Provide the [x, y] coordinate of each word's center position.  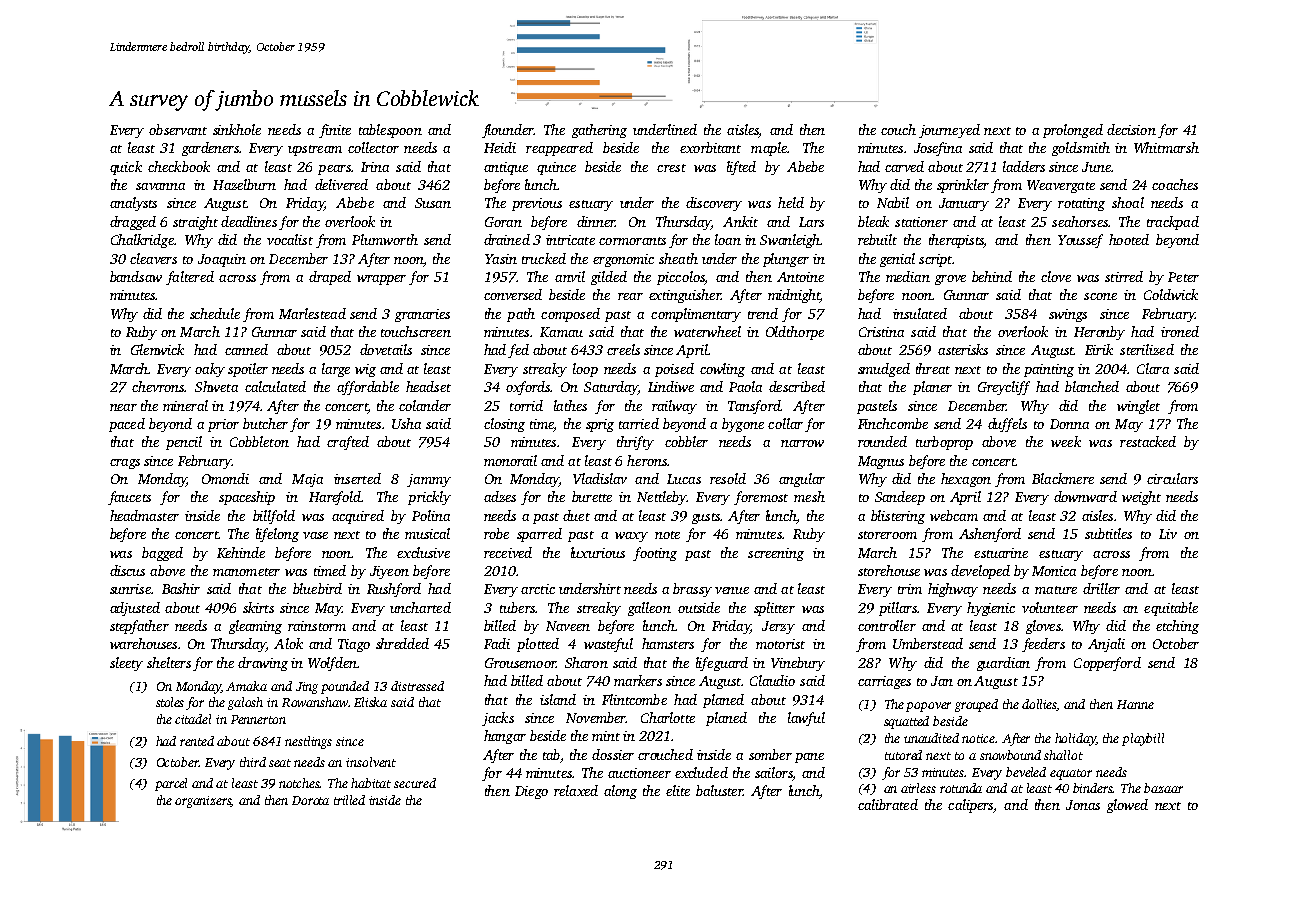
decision [1131, 129]
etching [1177, 627]
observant [178, 129]
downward [1085, 496]
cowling [722, 370]
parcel [171, 784]
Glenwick [157, 349]
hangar [505, 737]
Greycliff [1004, 388]
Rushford [394, 590]
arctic [538, 589]
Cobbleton [259, 441]
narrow [802, 443]
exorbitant [710, 147]
